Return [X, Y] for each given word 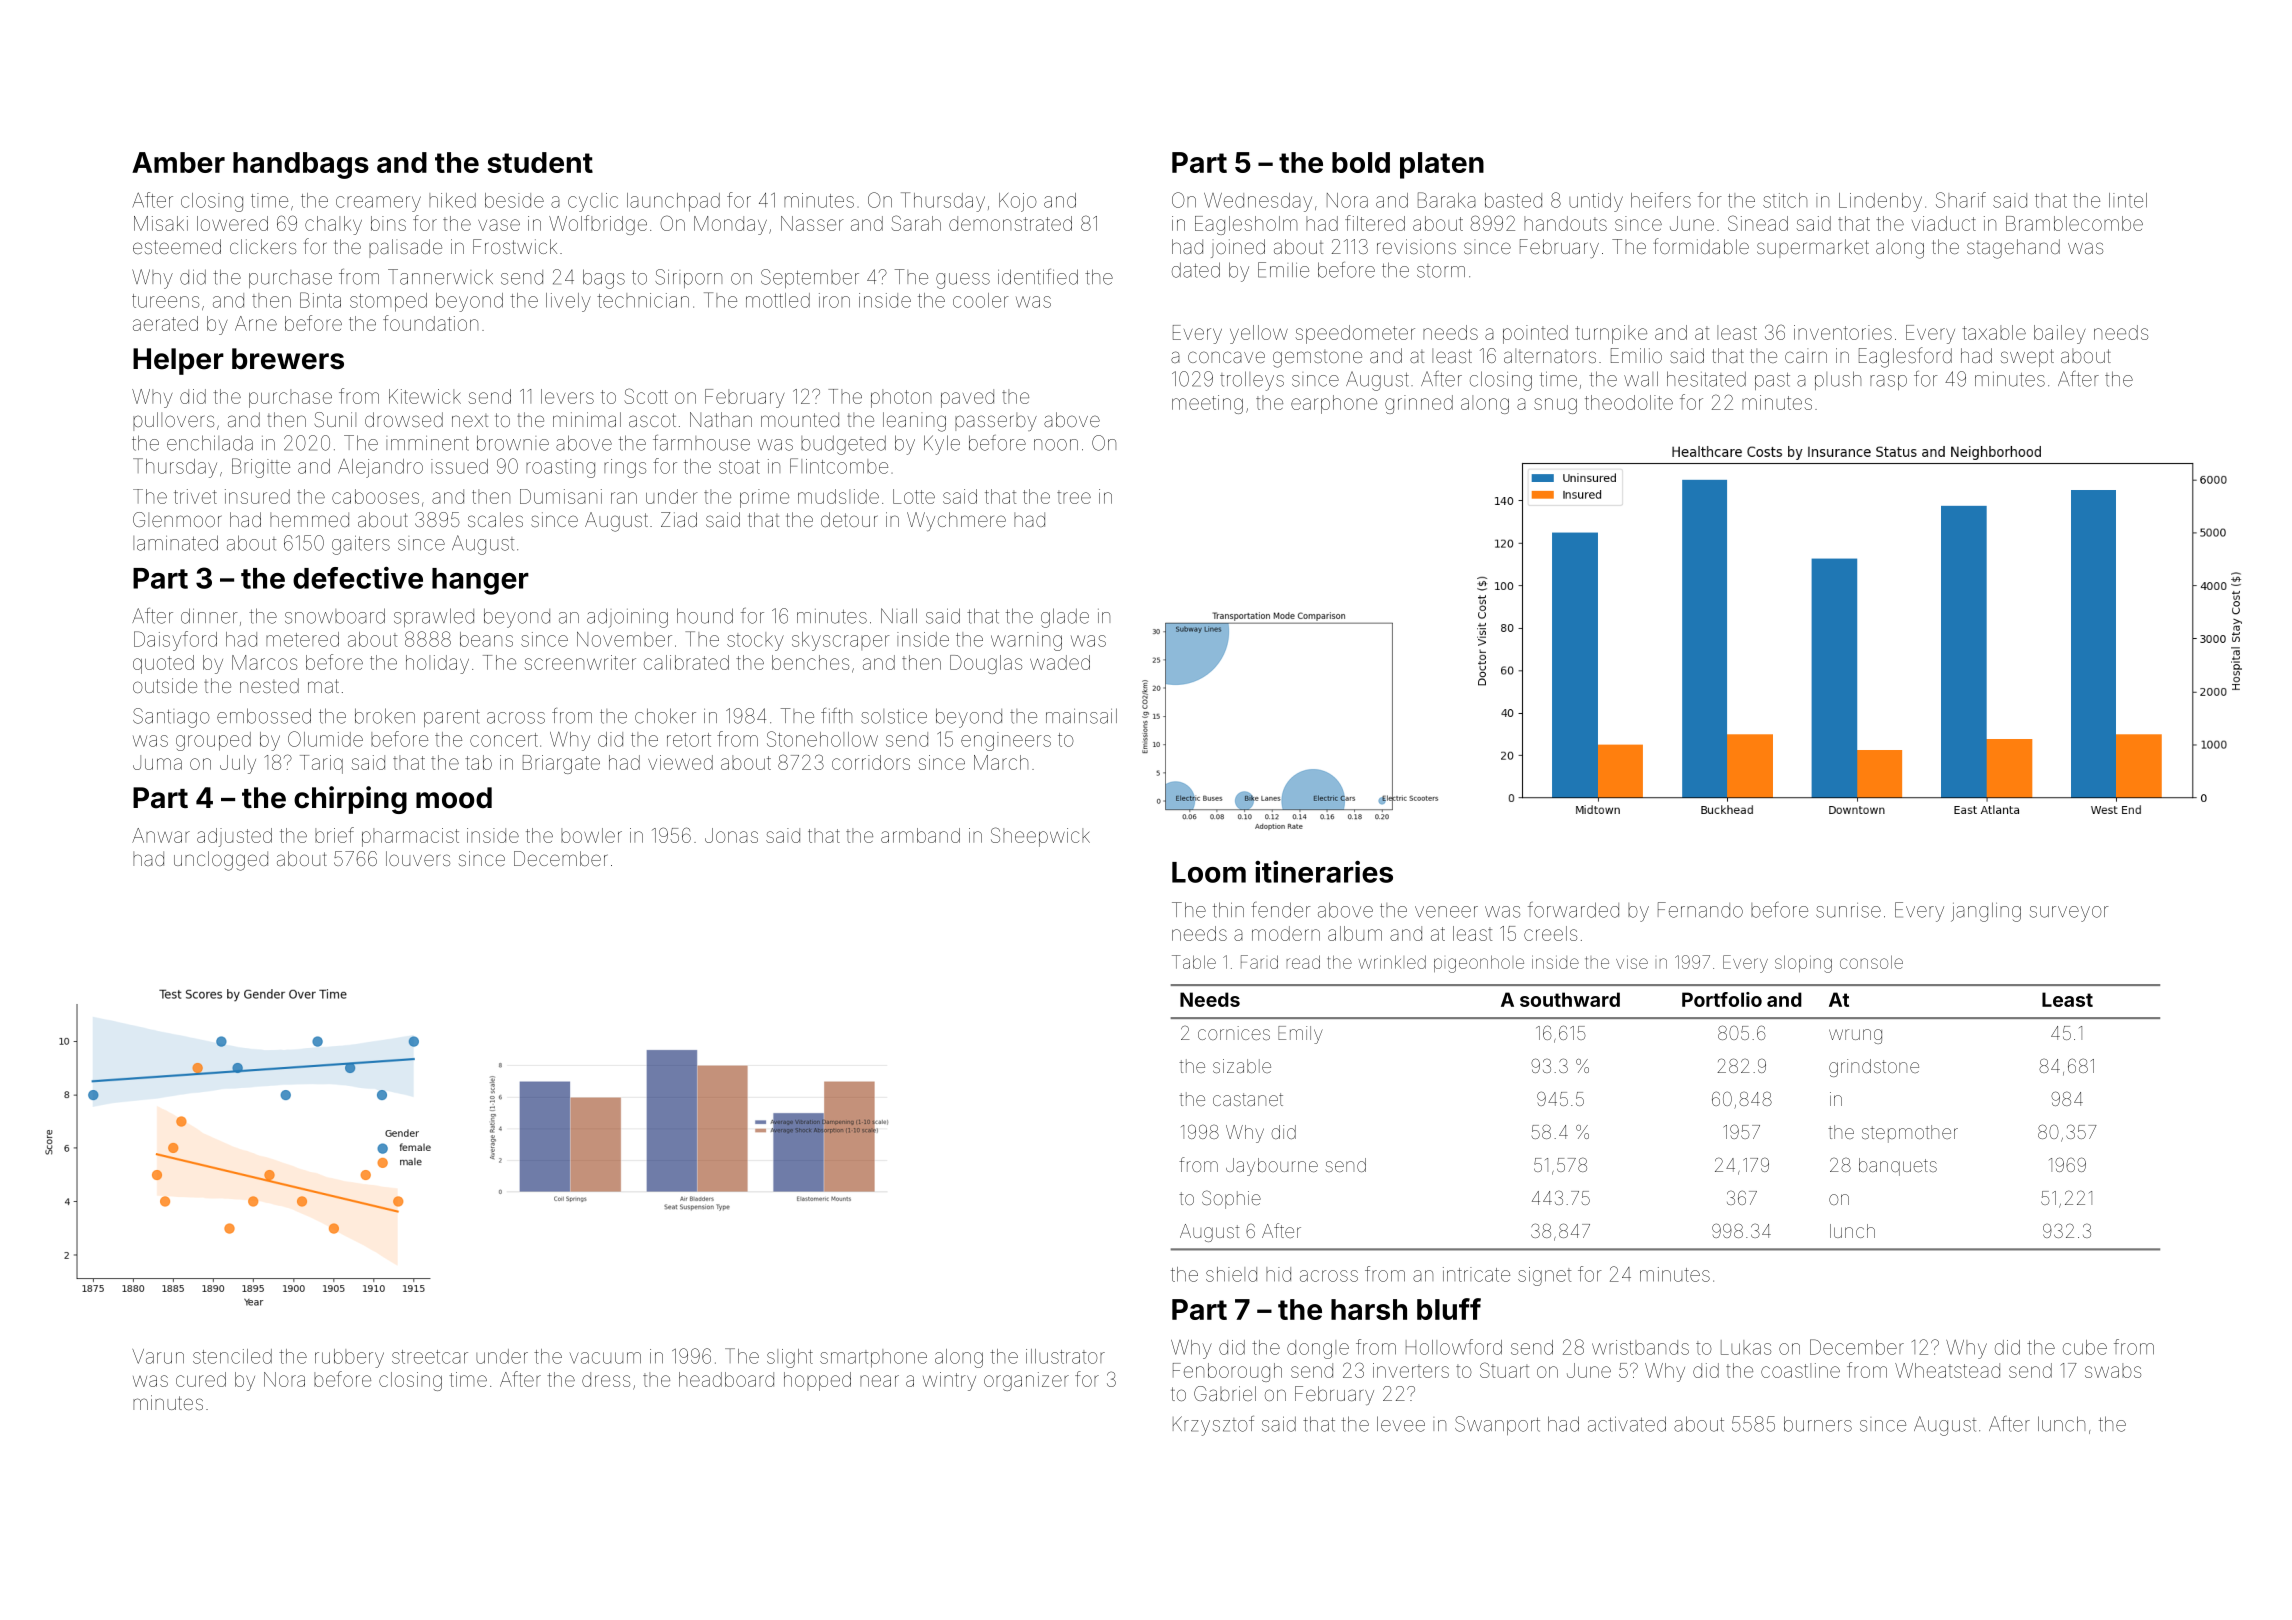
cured [201, 1379]
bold [1361, 162]
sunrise [1848, 910]
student [540, 162]
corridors [871, 762]
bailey [2060, 334]
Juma [157, 762]
